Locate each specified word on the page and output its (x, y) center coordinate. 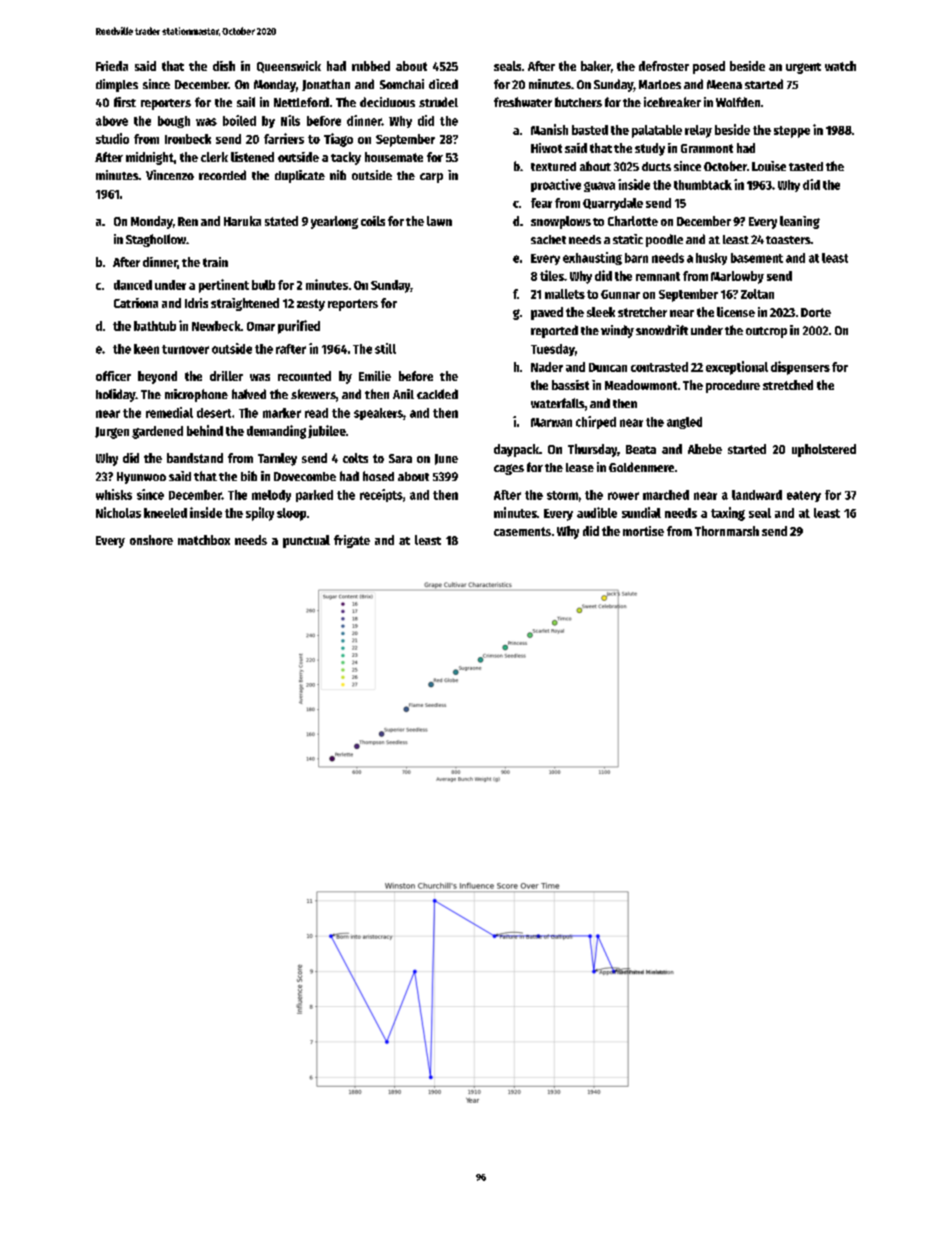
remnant (658, 276)
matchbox (204, 540)
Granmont (707, 148)
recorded (222, 175)
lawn (439, 221)
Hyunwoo (141, 478)
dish (224, 66)
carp (431, 178)
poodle (664, 240)
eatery (804, 496)
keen (146, 349)
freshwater (523, 102)
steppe (792, 132)
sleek (601, 312)
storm (562, 495)
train (215, 262)
